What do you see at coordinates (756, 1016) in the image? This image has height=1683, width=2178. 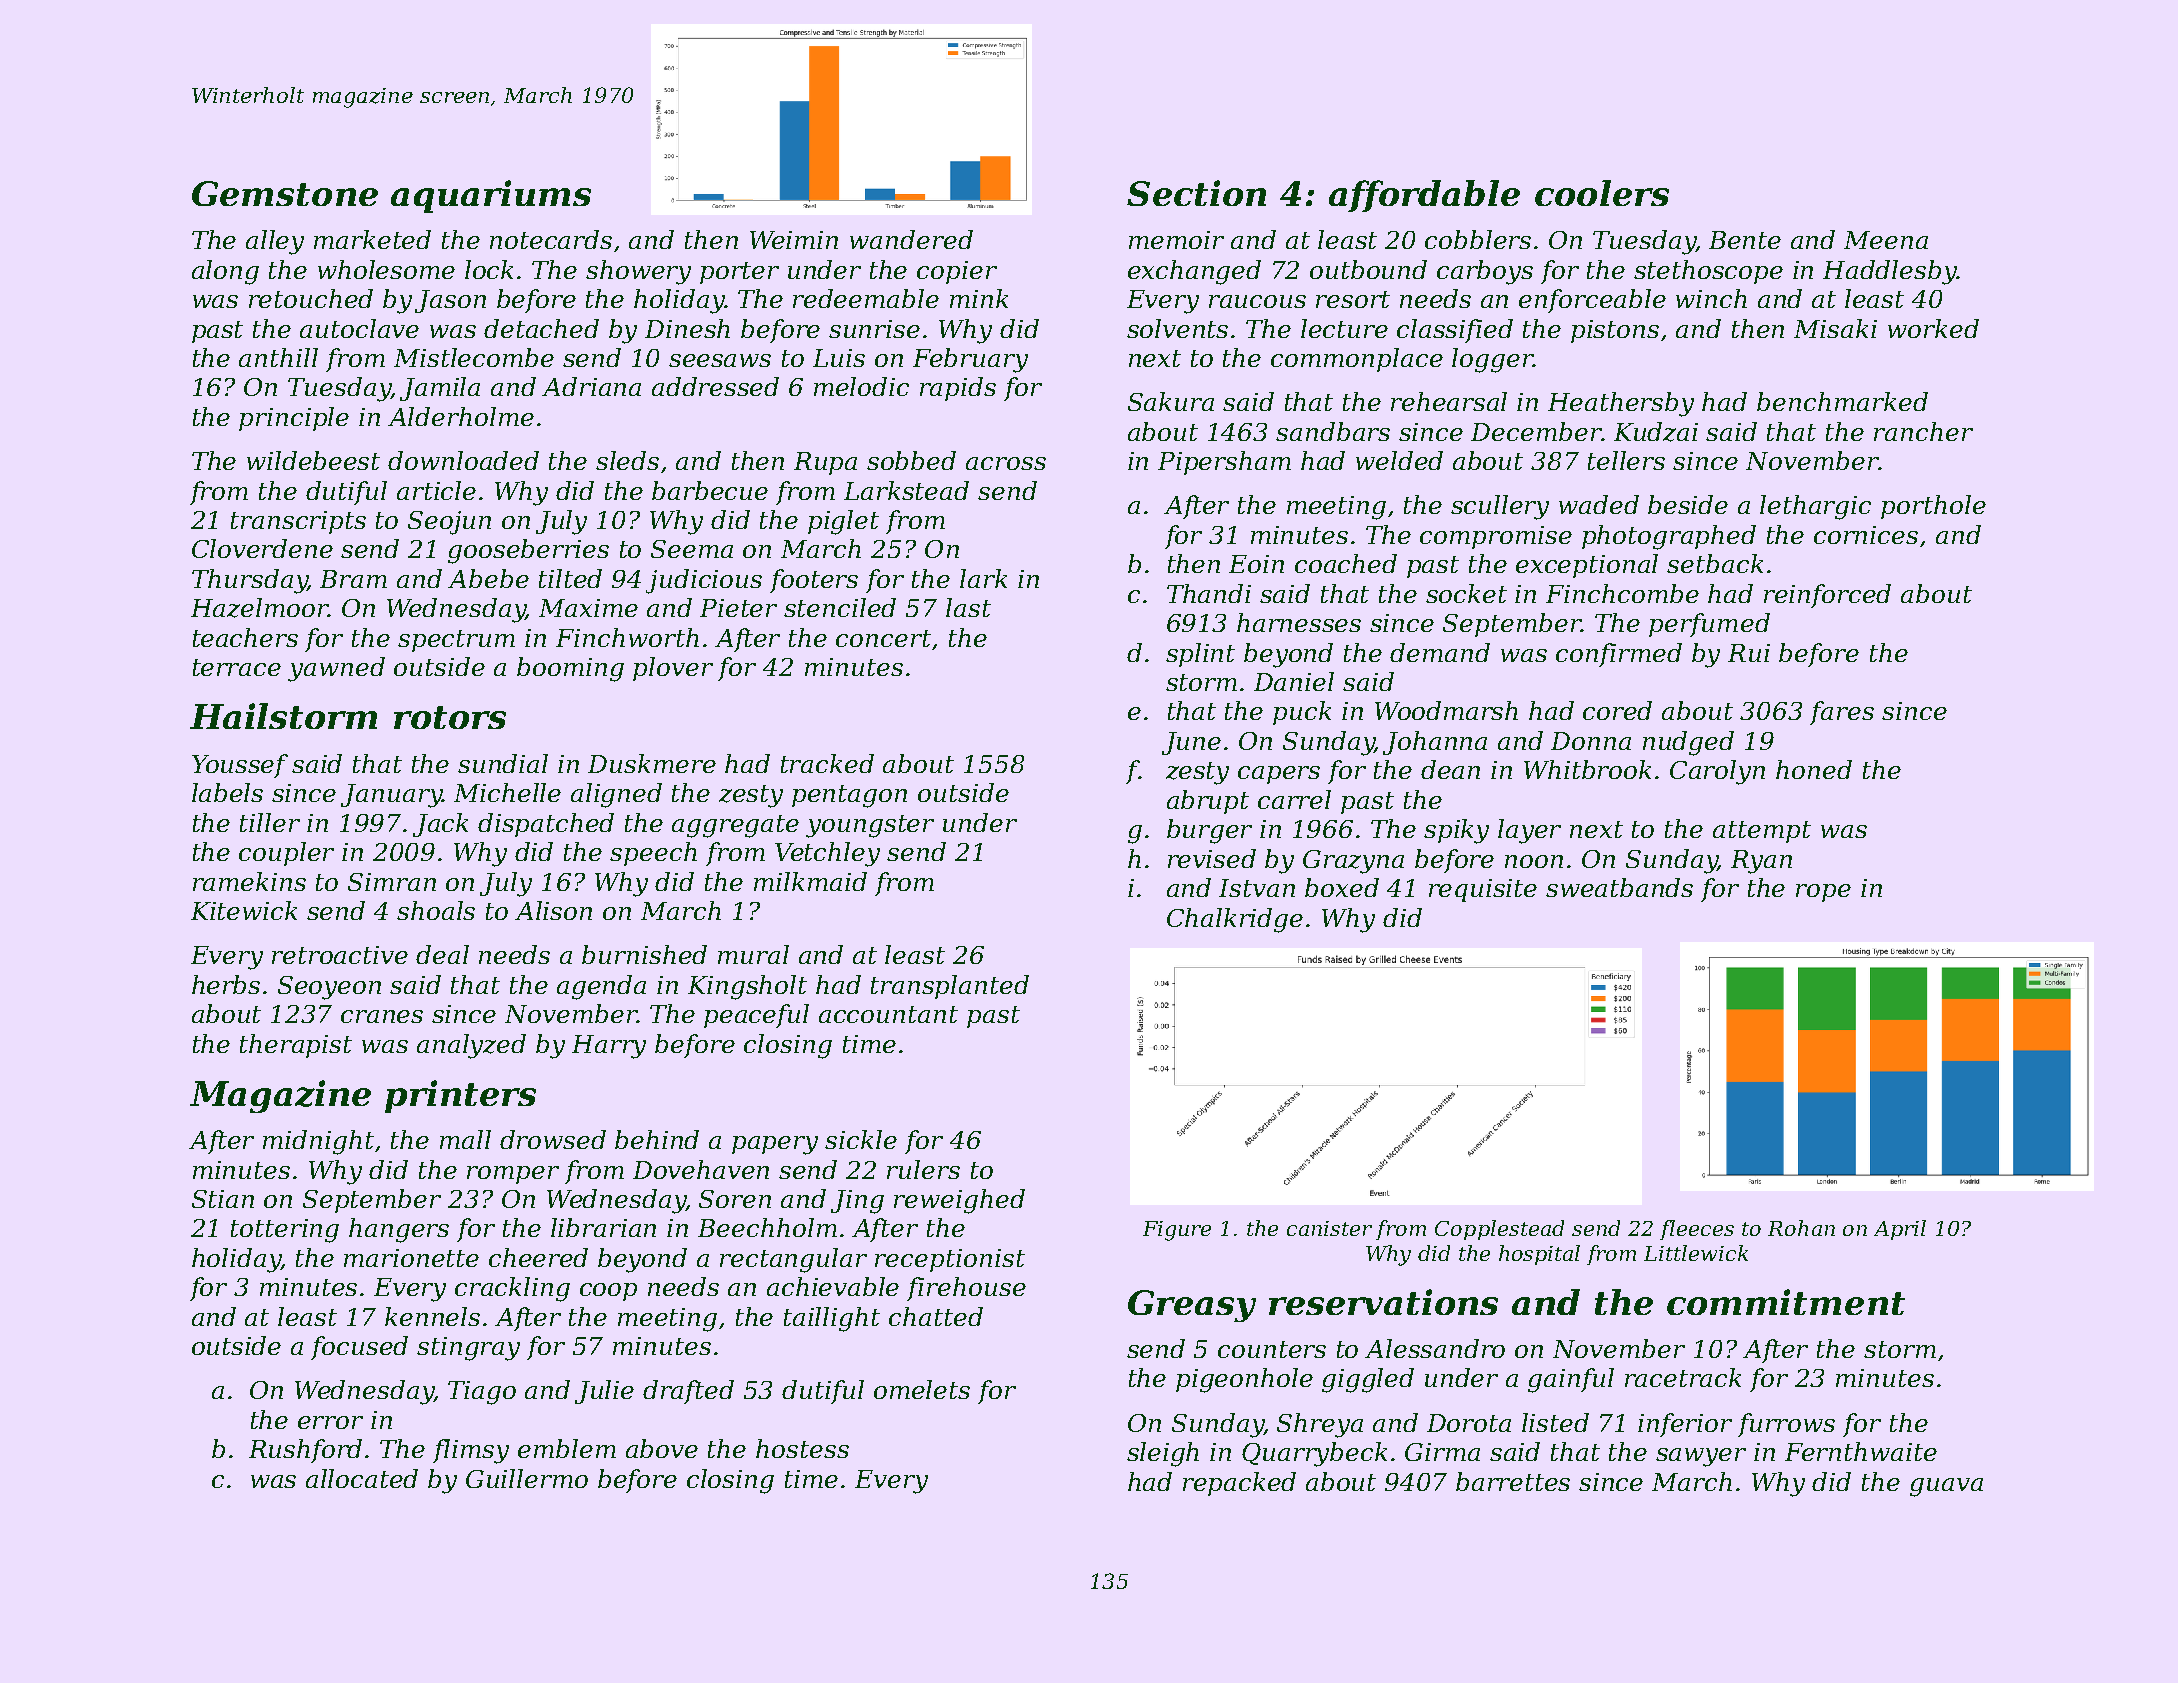 I see `peaceful` at bounding box center [756, 1016].
